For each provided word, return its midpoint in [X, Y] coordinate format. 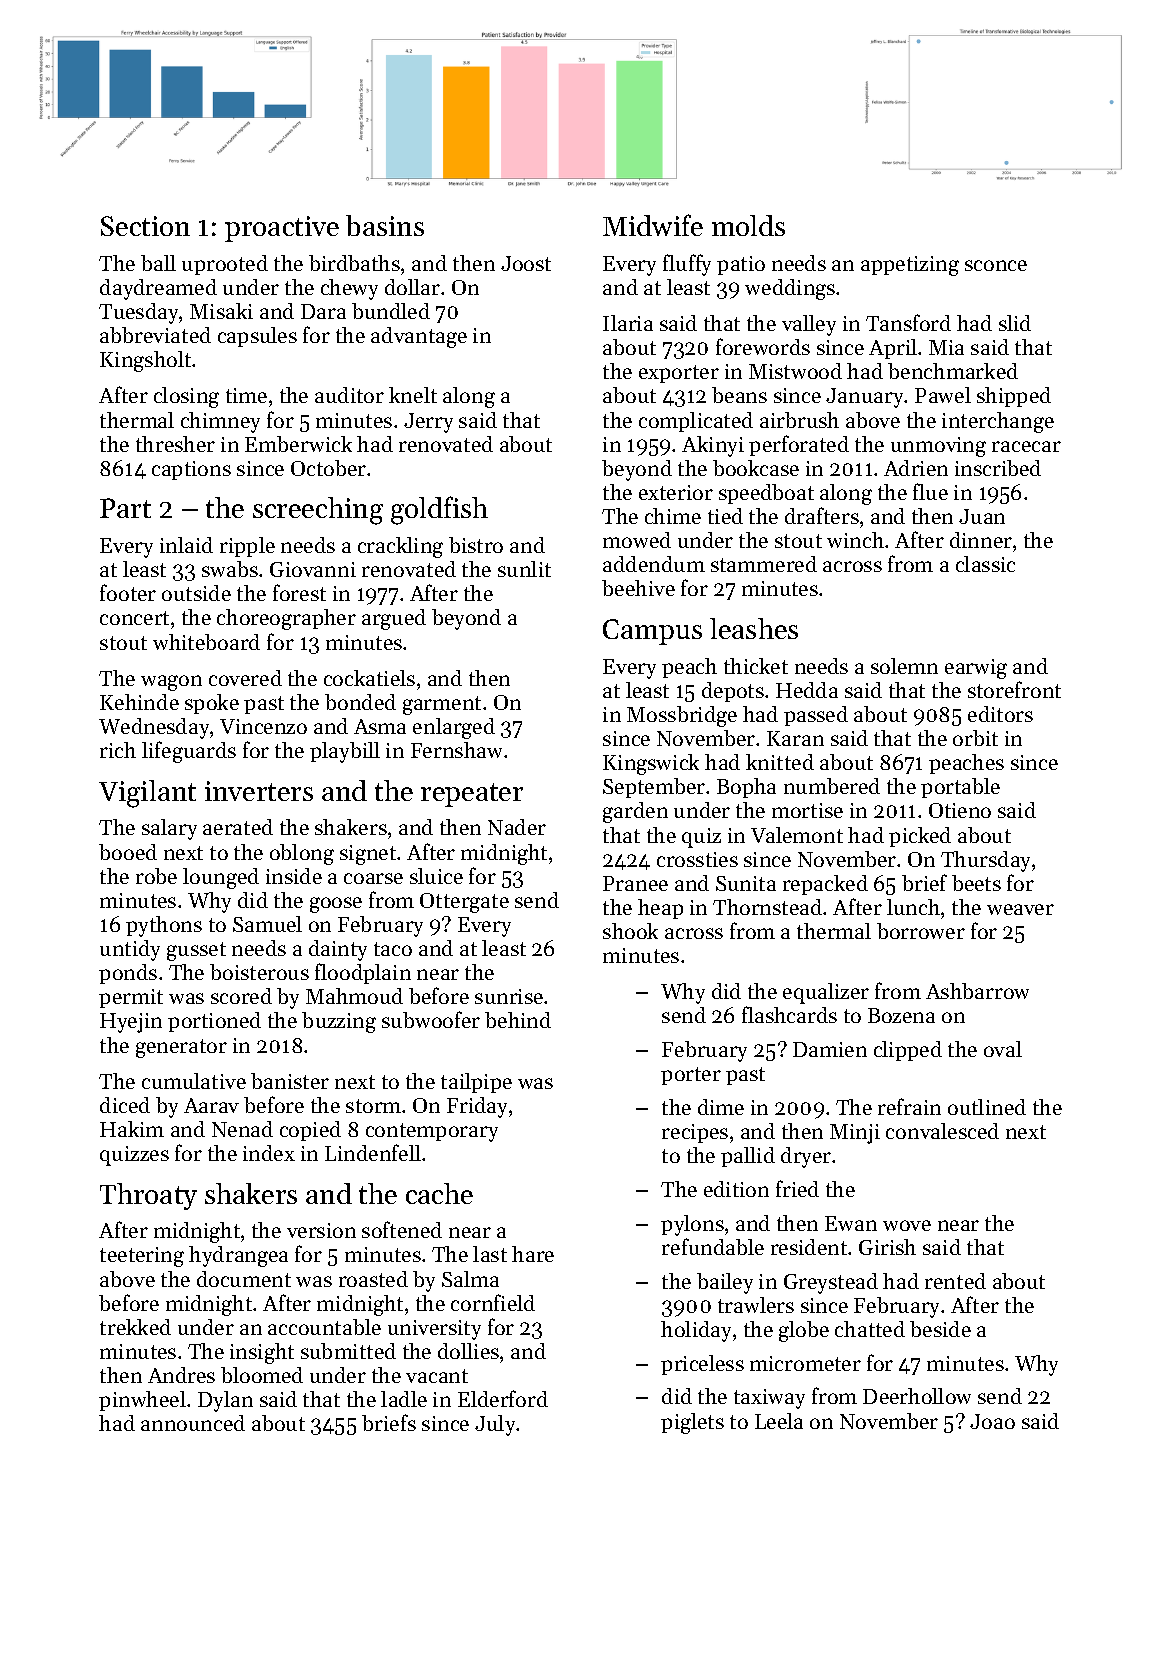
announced [193, 1423]
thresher [175, 444]
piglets [692, 1423]
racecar [1026, 446]
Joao [992, 1421]
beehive [638, 588]
